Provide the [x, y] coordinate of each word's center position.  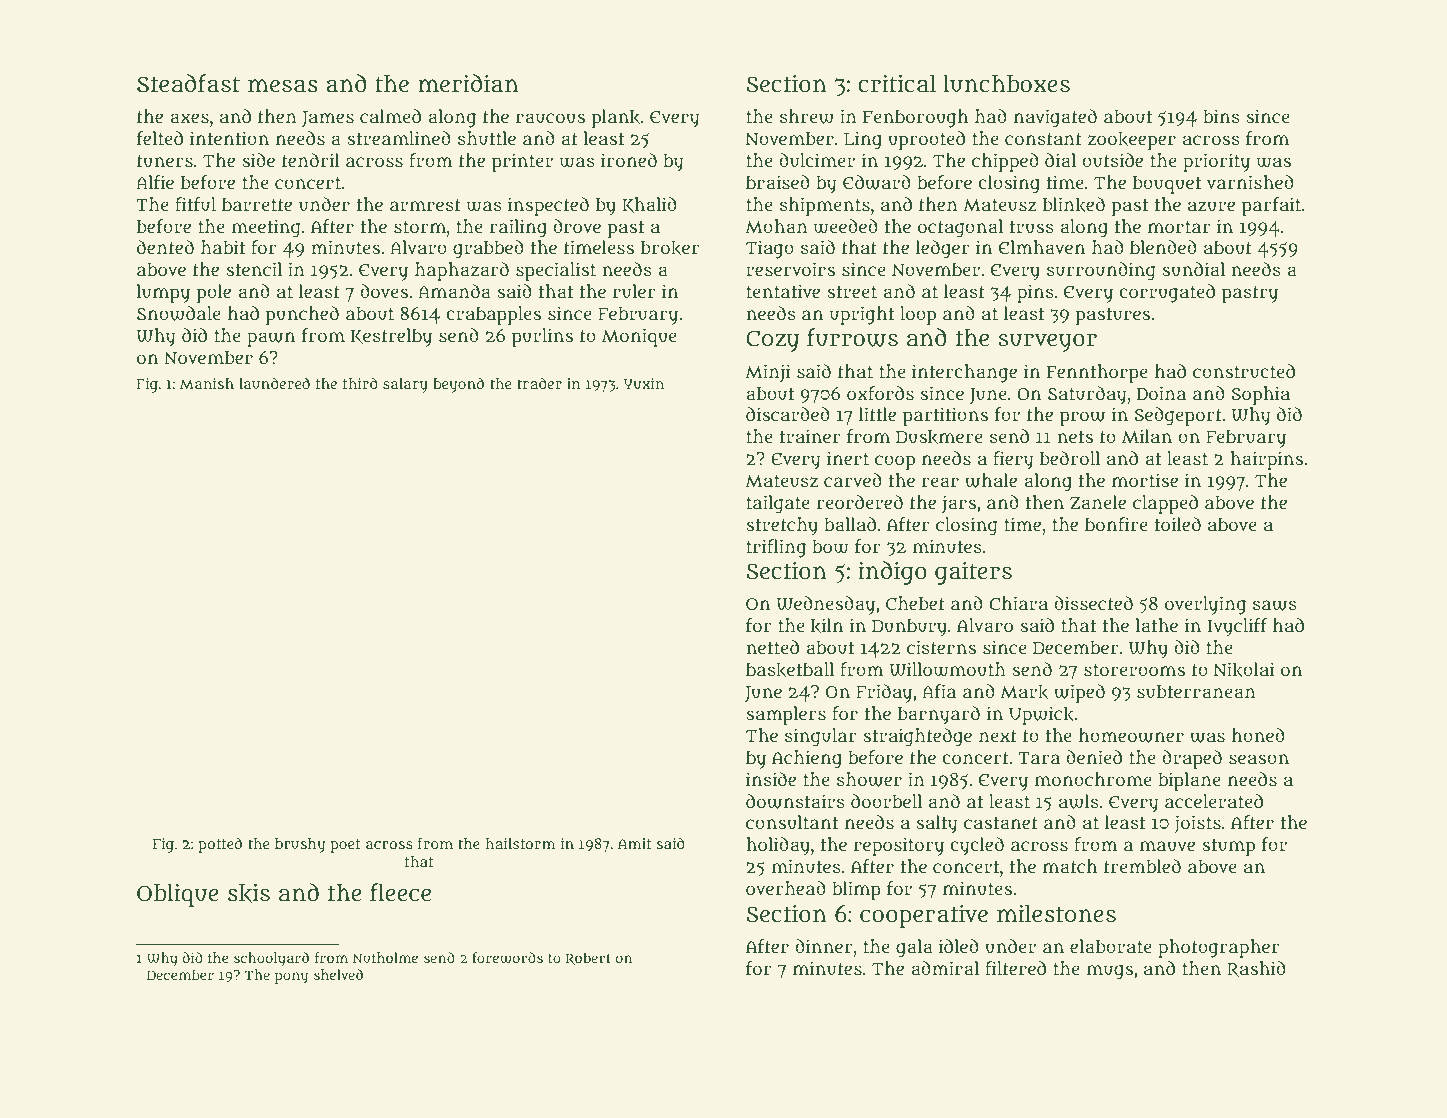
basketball [790, 670]
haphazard [462, 271]
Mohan [776, 226]
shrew [807, 116]
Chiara [1018, 603]
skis [249, 893]
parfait [1271, 206]
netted [772, 647]
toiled [1178, 524]
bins [1221, 116]
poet [345, 846]
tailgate [778, 504]
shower [869, 779]
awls [1079, 801]
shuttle [487, 138]
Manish [207, 383]
